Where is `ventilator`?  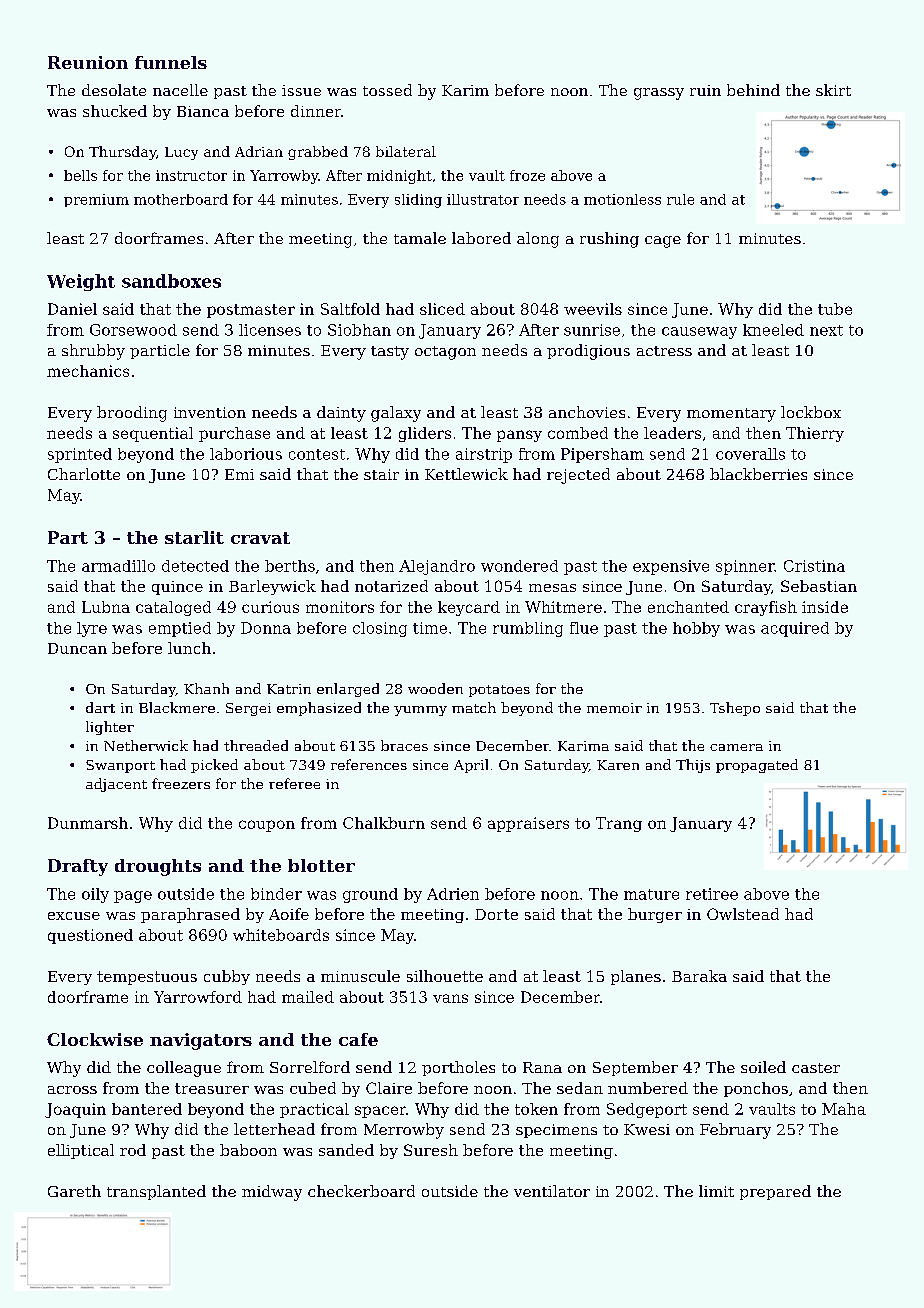
ventilator is located at coordinates (552, 1191).
